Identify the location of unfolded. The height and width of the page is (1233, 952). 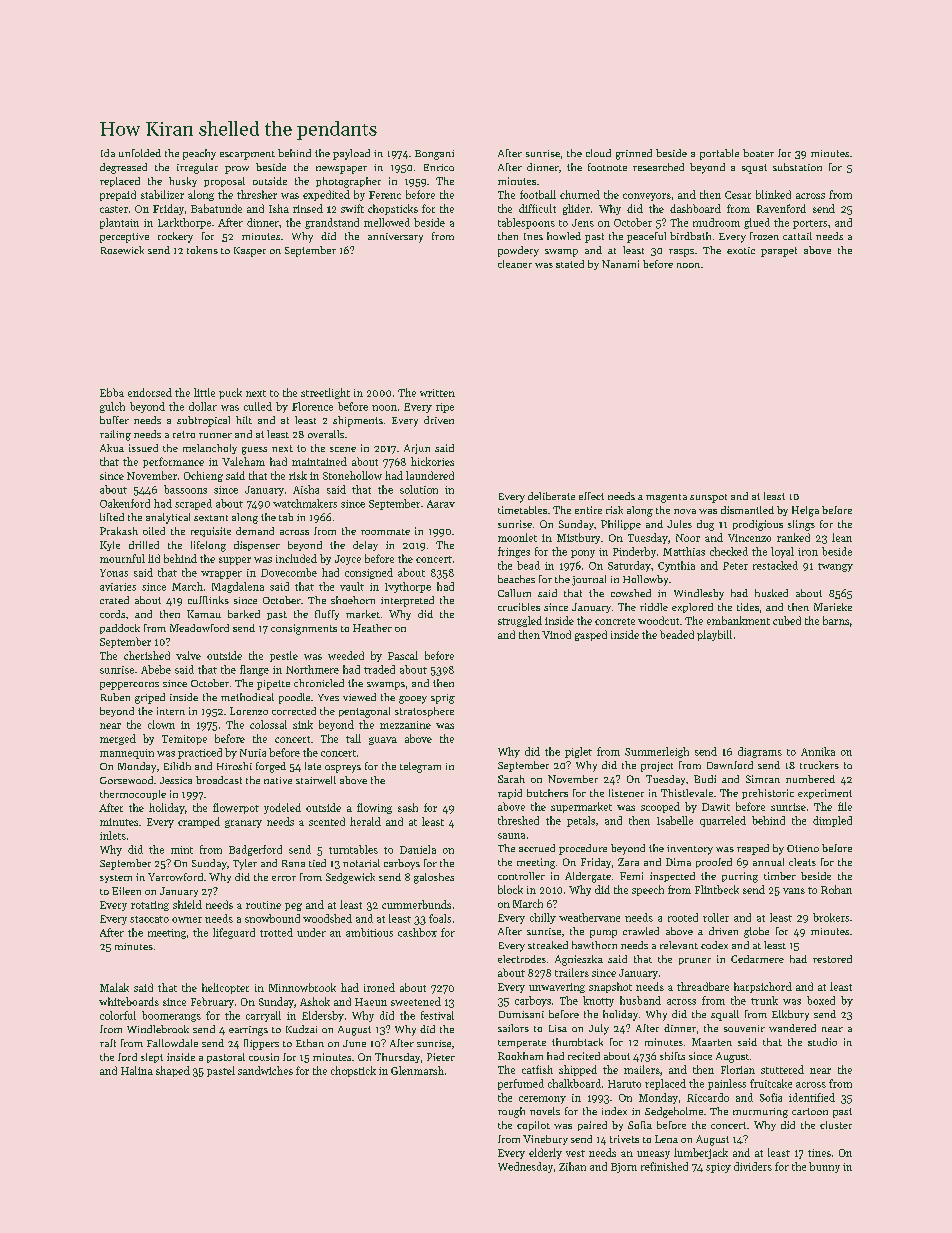
(140, 153).
